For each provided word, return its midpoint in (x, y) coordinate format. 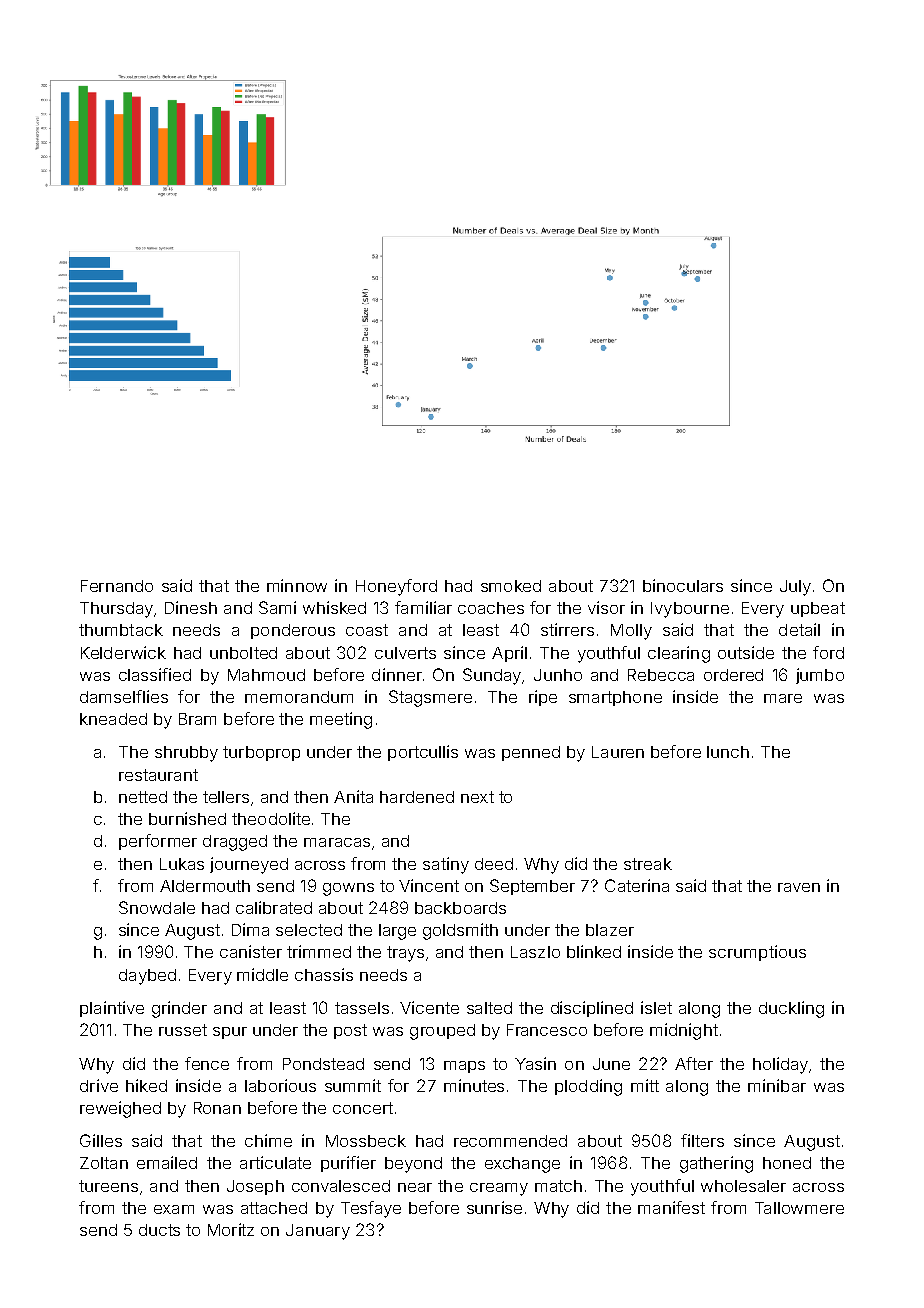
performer (158, 842)
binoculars (683, 585)
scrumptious (757, 953)
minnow (297, 585)
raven (799, 887)
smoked (511, 586)
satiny (446, 865)
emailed (167, 1162)
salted (489, 1008)
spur (230, 1033)
